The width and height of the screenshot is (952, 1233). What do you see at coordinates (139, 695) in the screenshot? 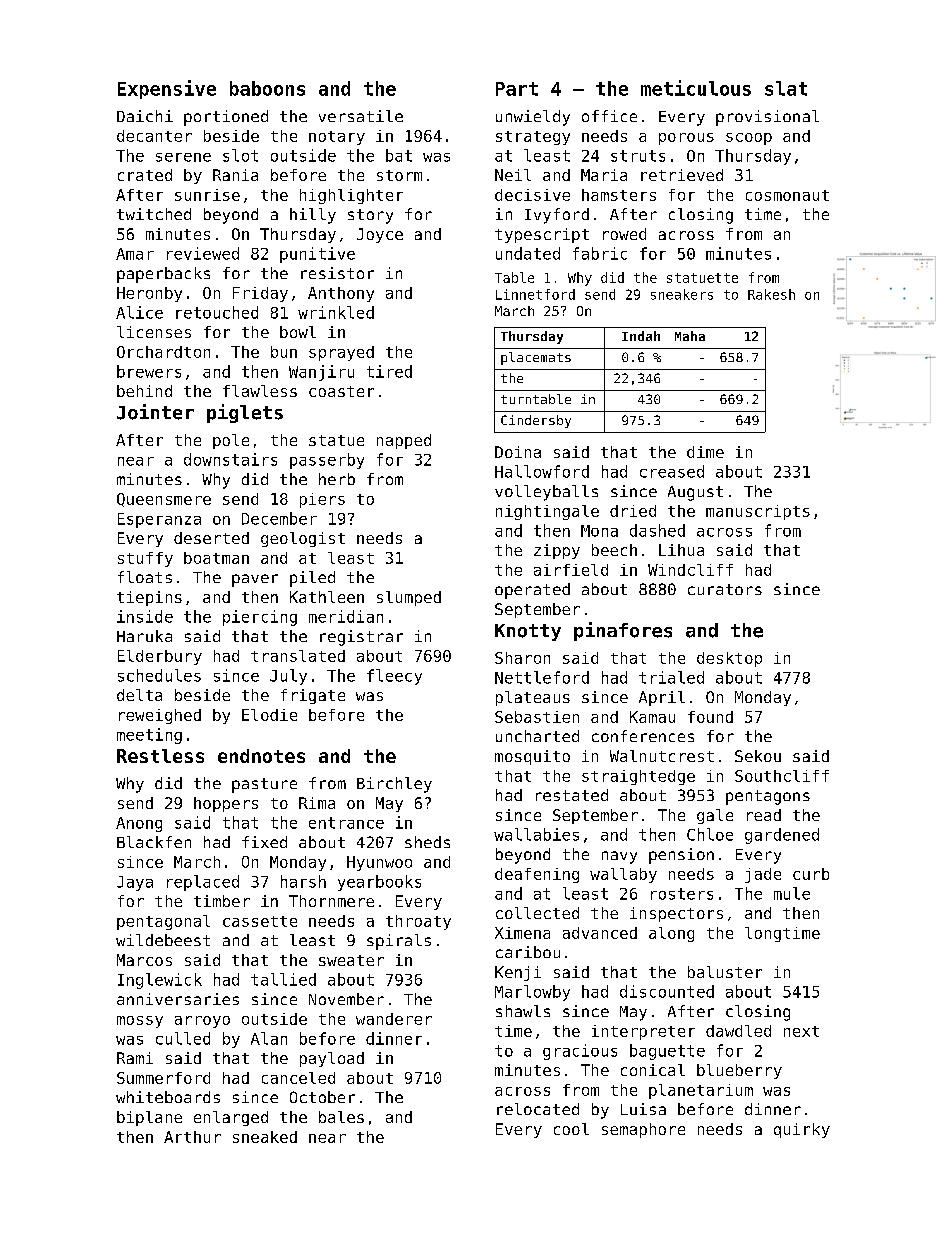
I see `delta` at bounding box center [139, 695].
